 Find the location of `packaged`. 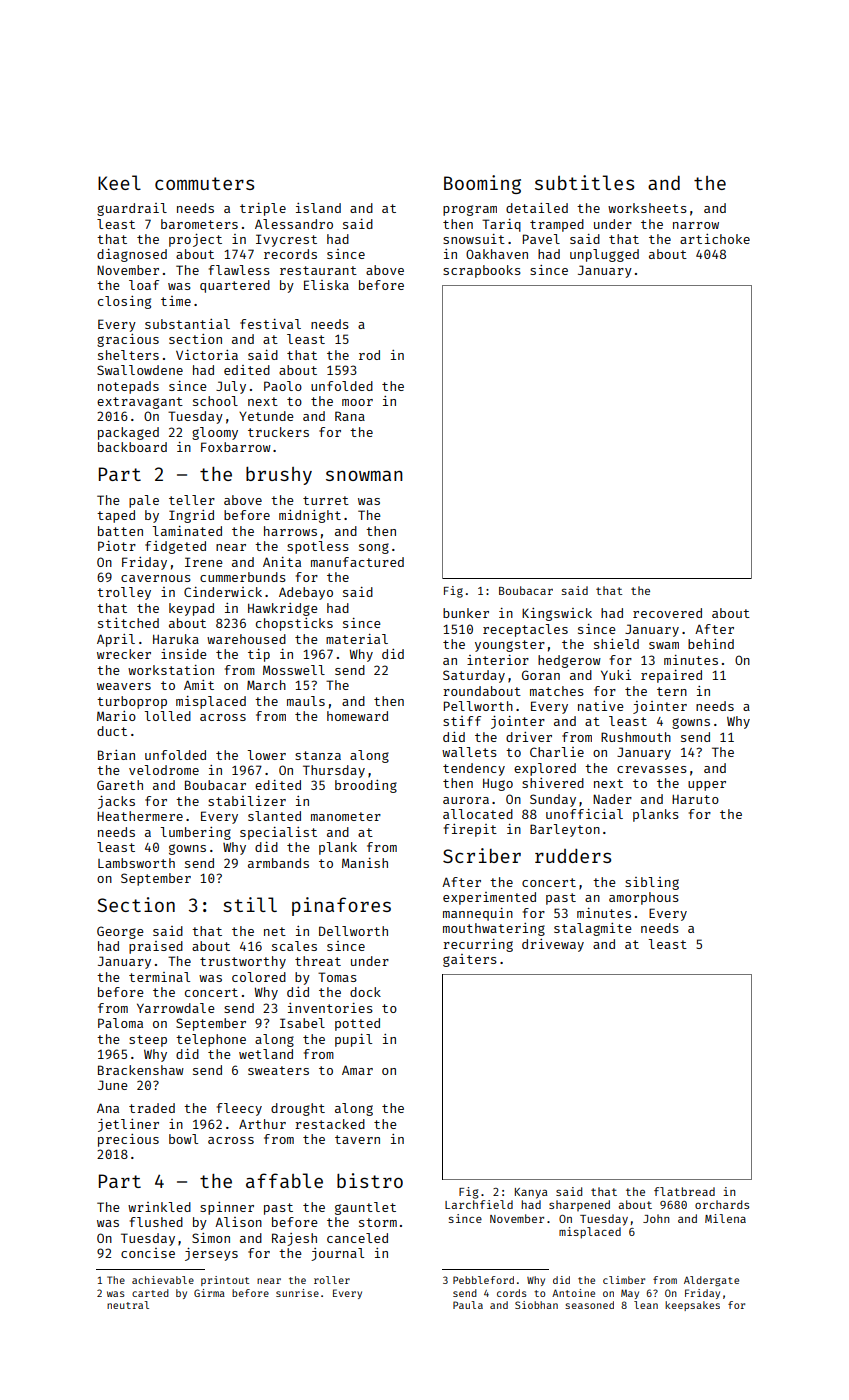

packaged is located at coordinates (128, 433).
